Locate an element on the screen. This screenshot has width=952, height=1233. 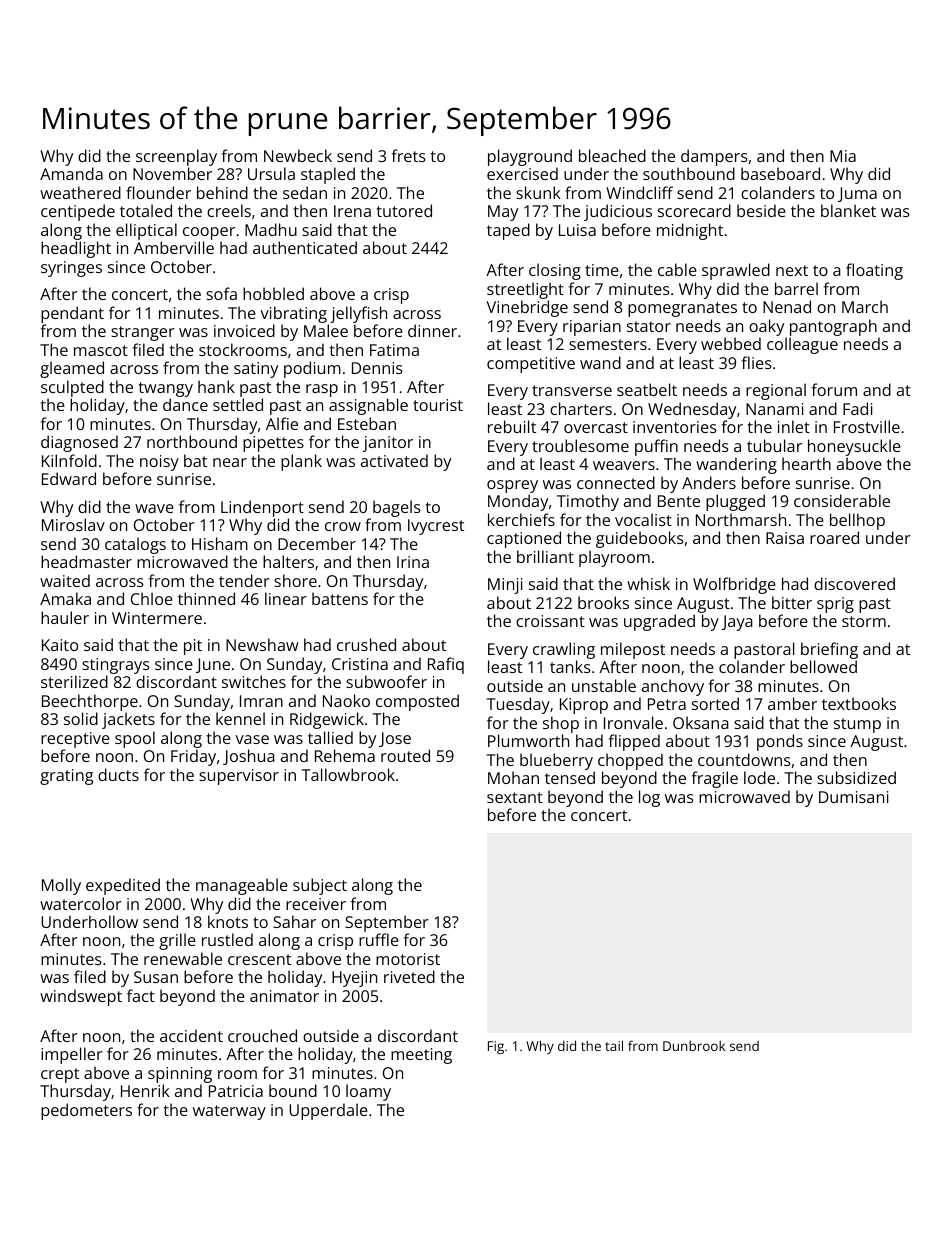
Frostville is located at coordinates (867, 426).
